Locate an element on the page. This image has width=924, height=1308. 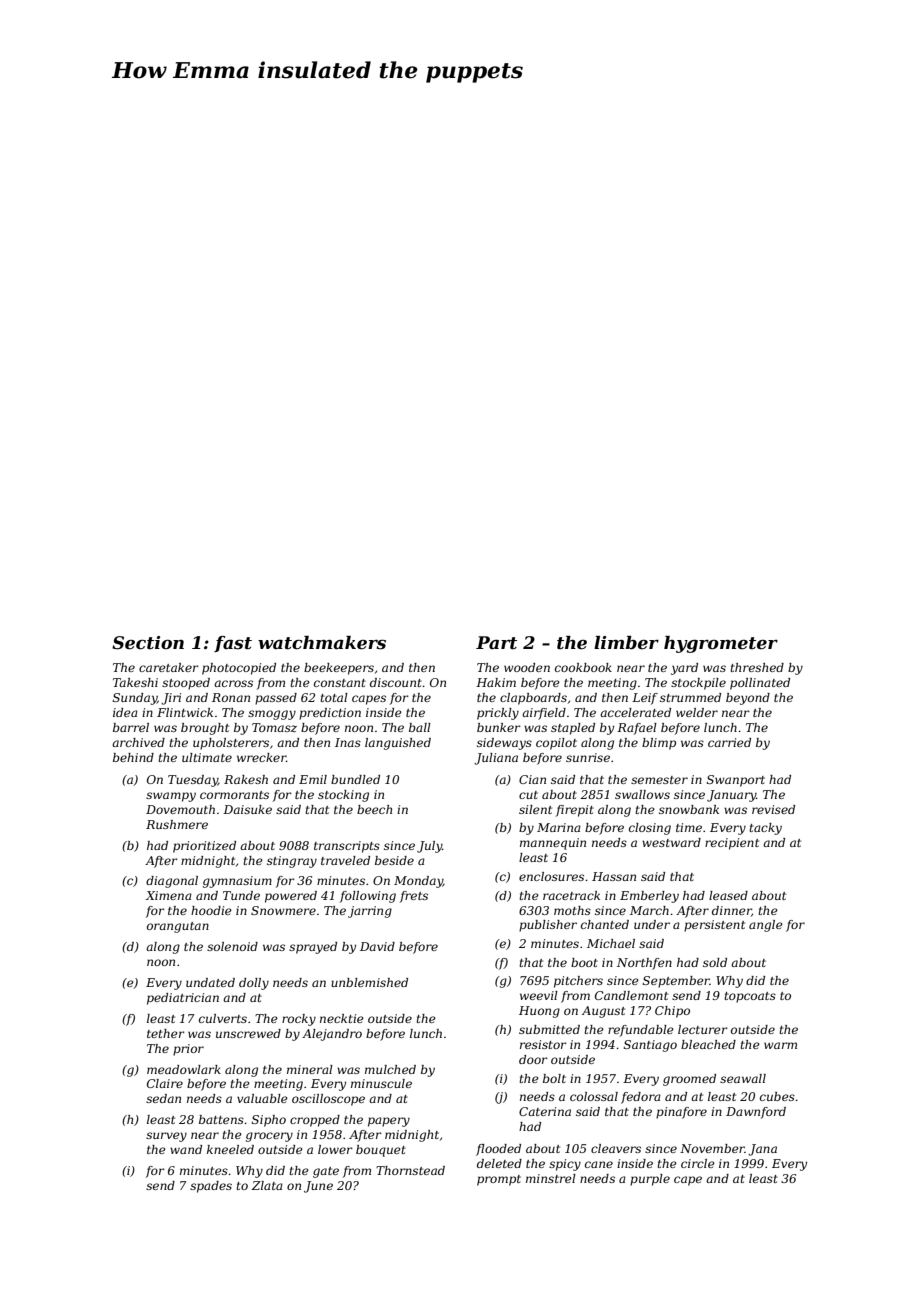
minstrel is located at coordinates (551, 1178).
